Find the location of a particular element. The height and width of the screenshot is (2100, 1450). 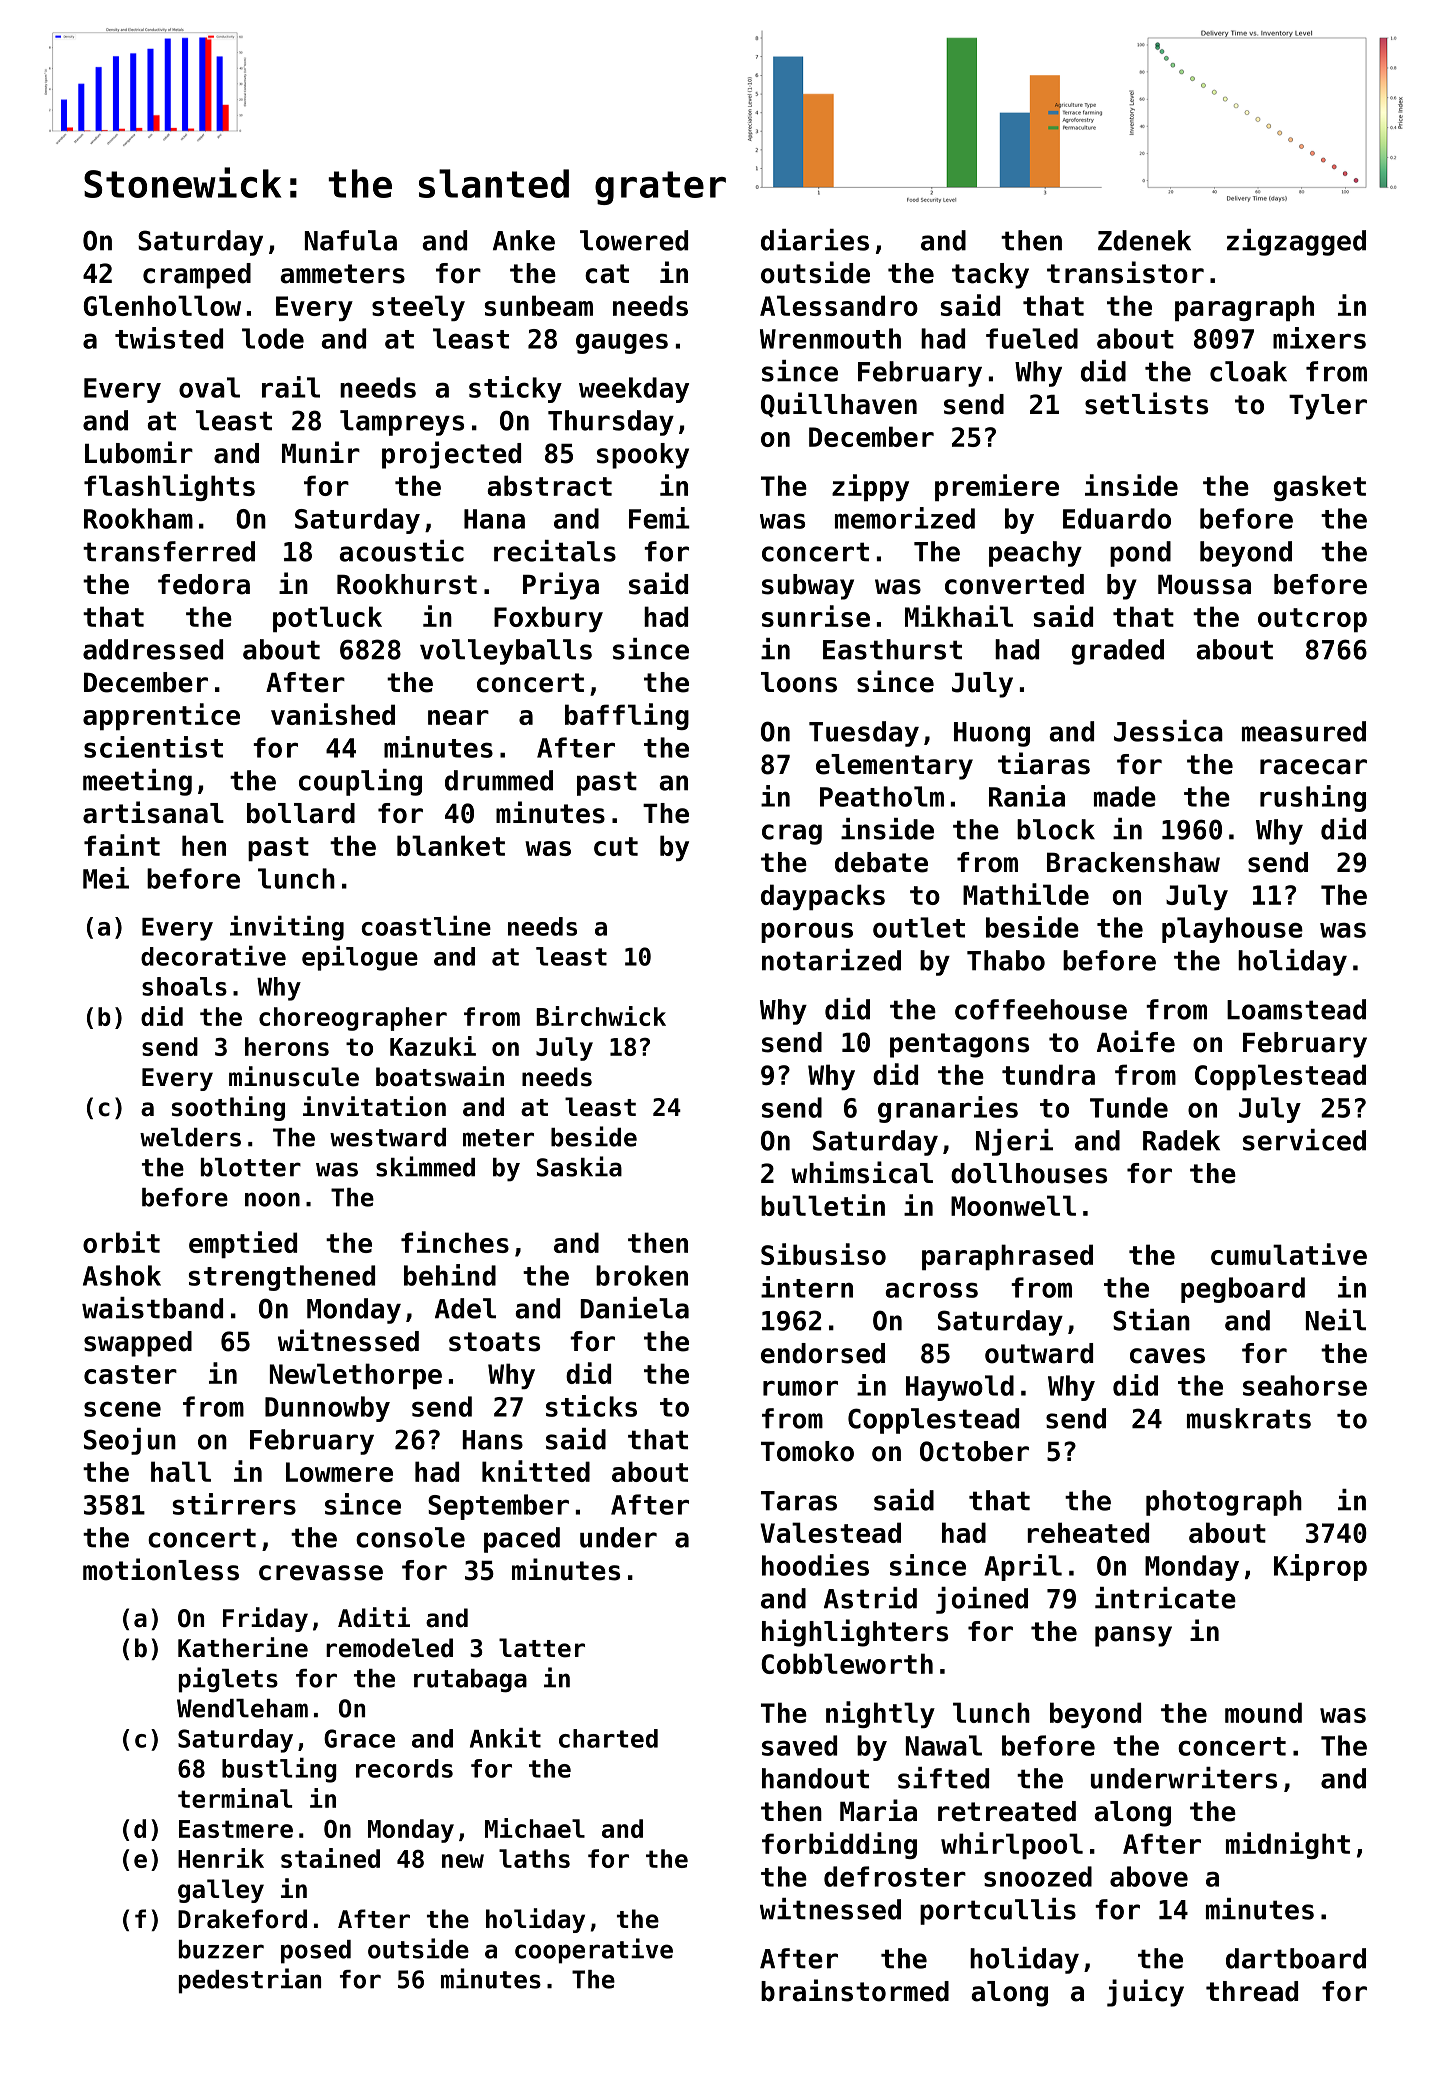

graded is located at coordinates (1118, 652).
